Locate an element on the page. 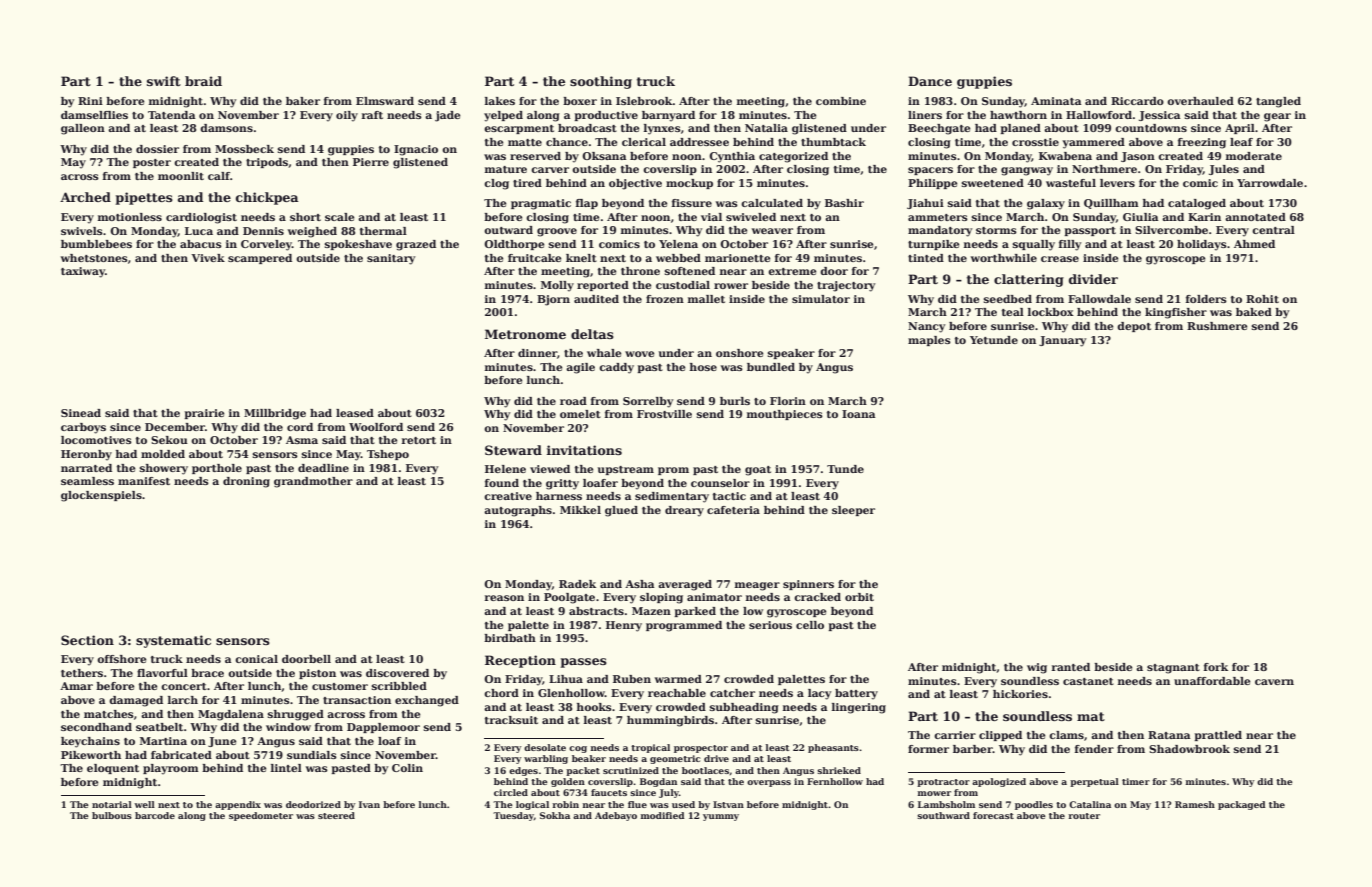 This document has height=887, width=1372. Glenhollow is located at coordinates (571, 693).
